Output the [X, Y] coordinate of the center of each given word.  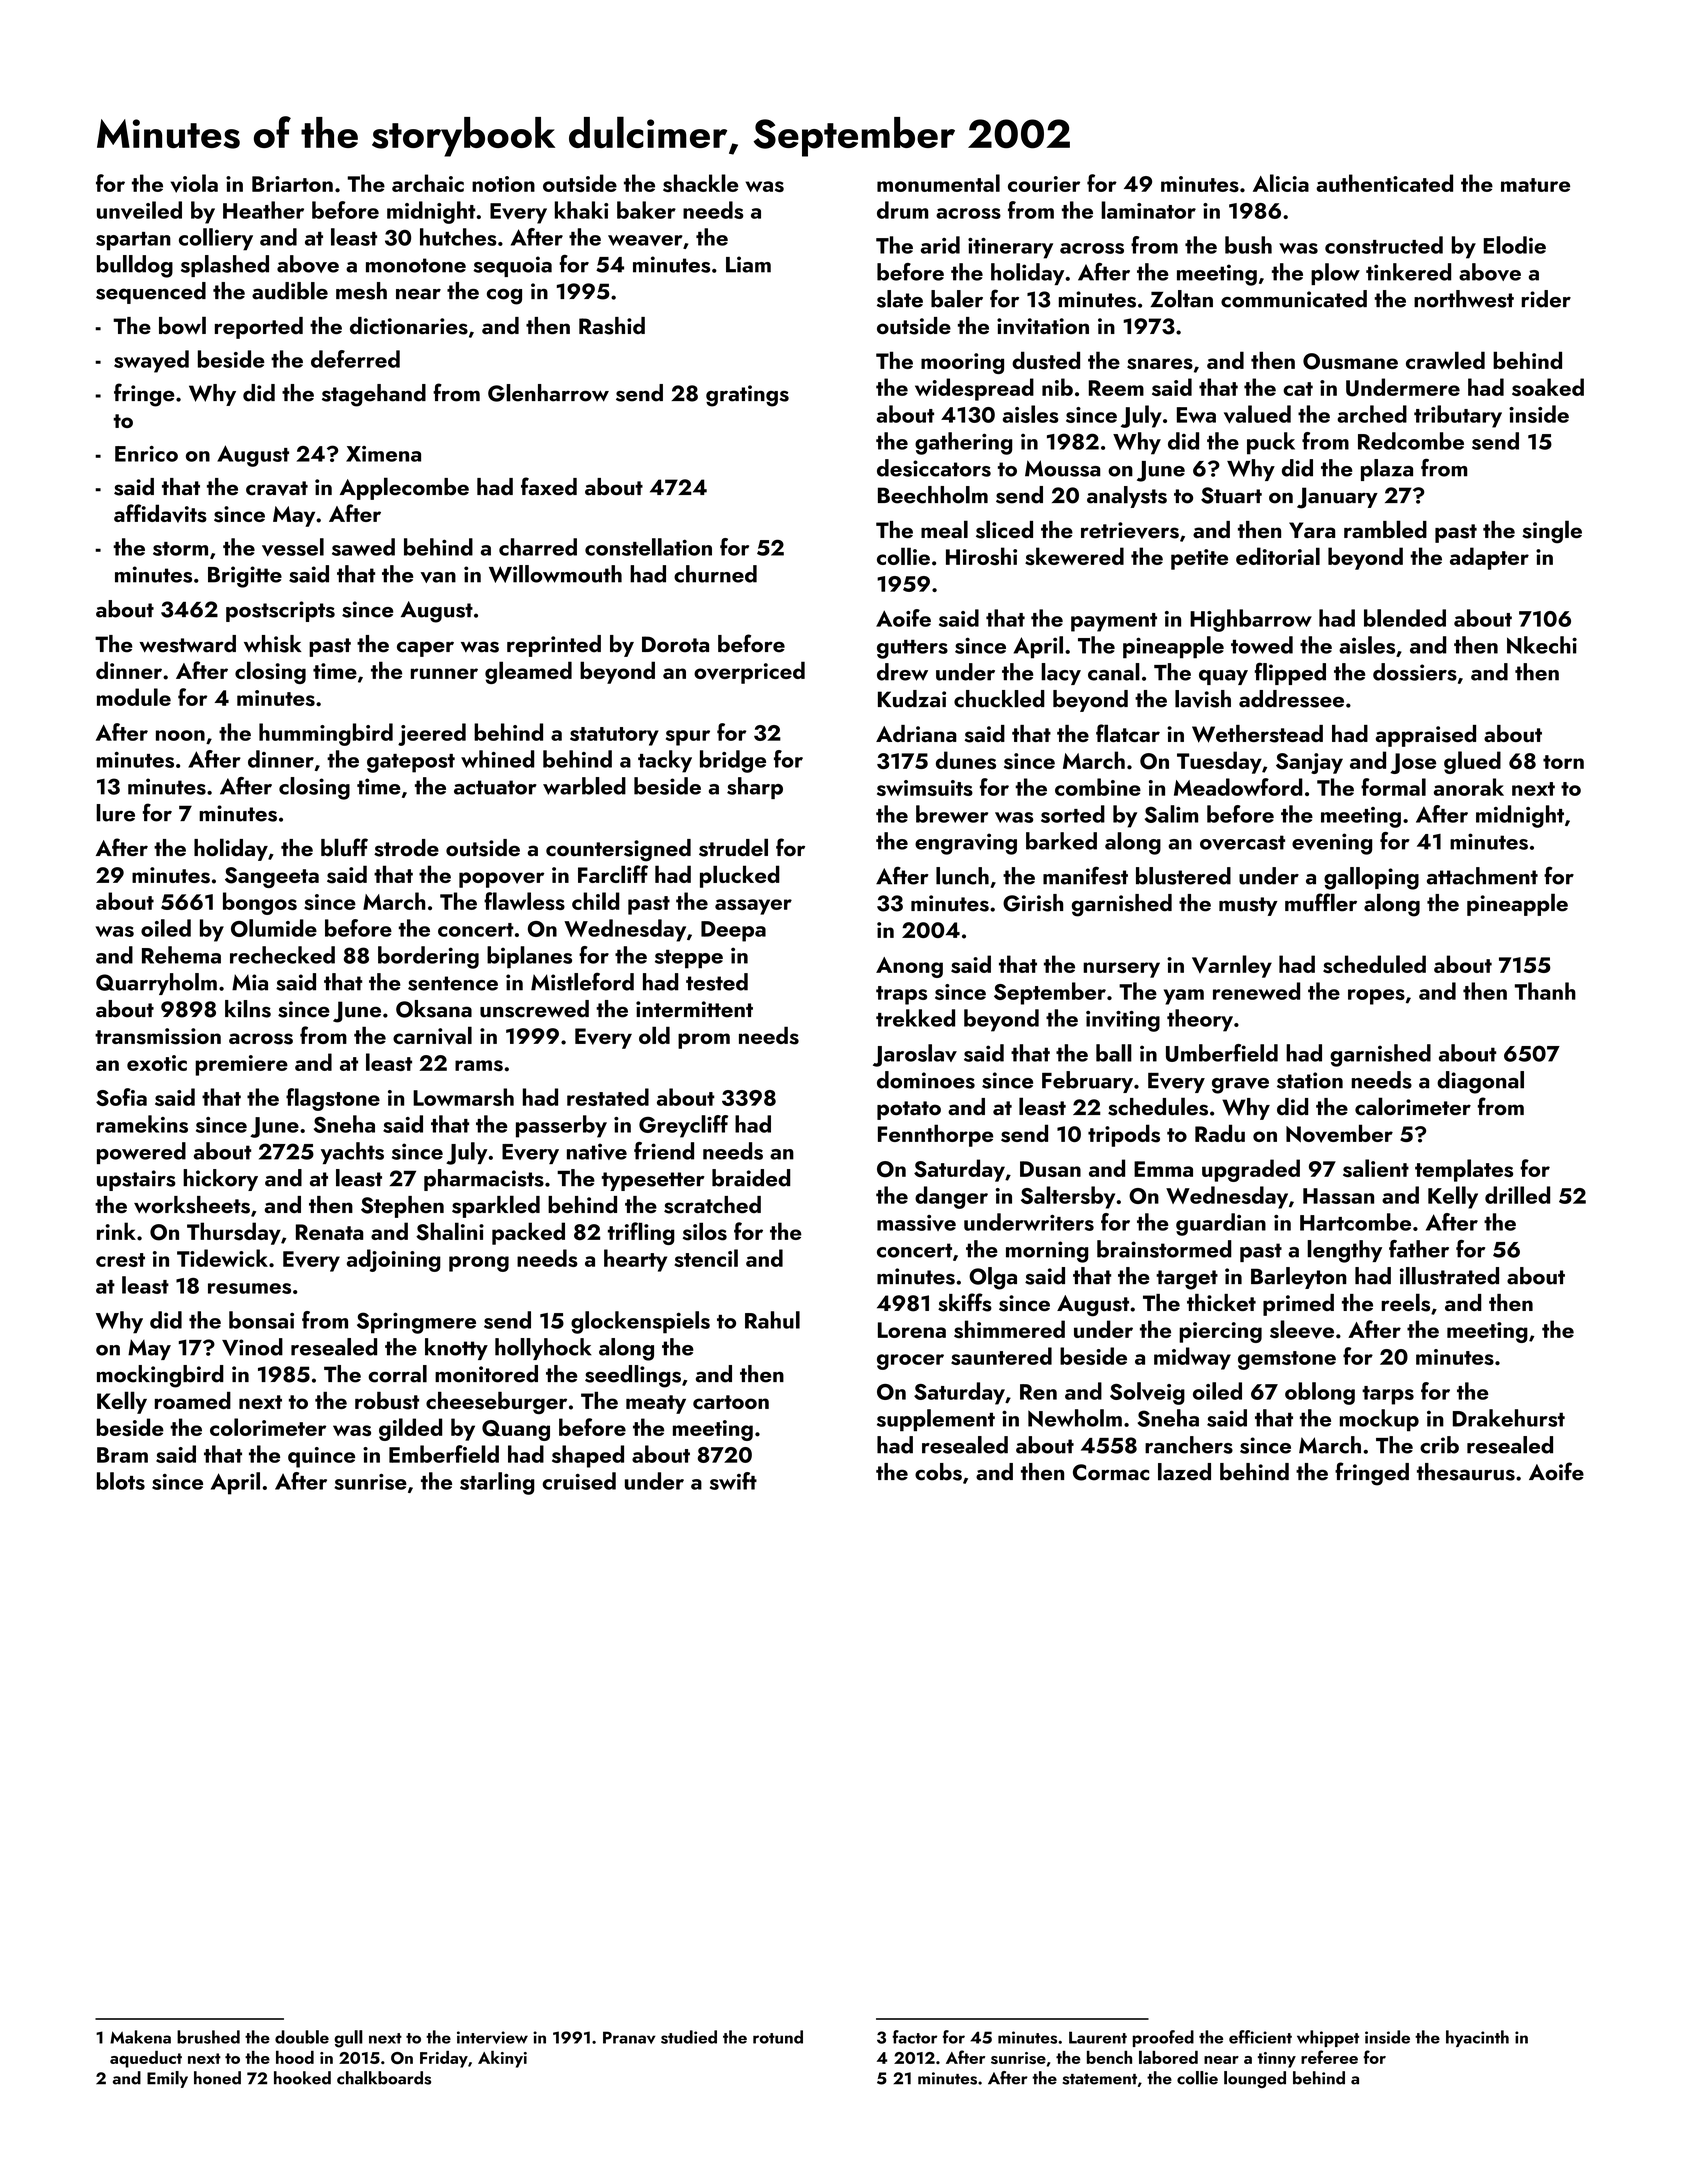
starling [497, 1483]
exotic [157, 1063]
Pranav [629, 2037]
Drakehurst [1509, 1418]
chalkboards [384, 2078]
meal [944, 529]
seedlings [633, 1376]
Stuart [1231, 495]
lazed [1184, 1472]
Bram [122, 1455]
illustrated [1449, 1276]
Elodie [1515, 245]
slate [900, 299]
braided [751, 1178]
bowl [182, 325]
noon [180, 735]
